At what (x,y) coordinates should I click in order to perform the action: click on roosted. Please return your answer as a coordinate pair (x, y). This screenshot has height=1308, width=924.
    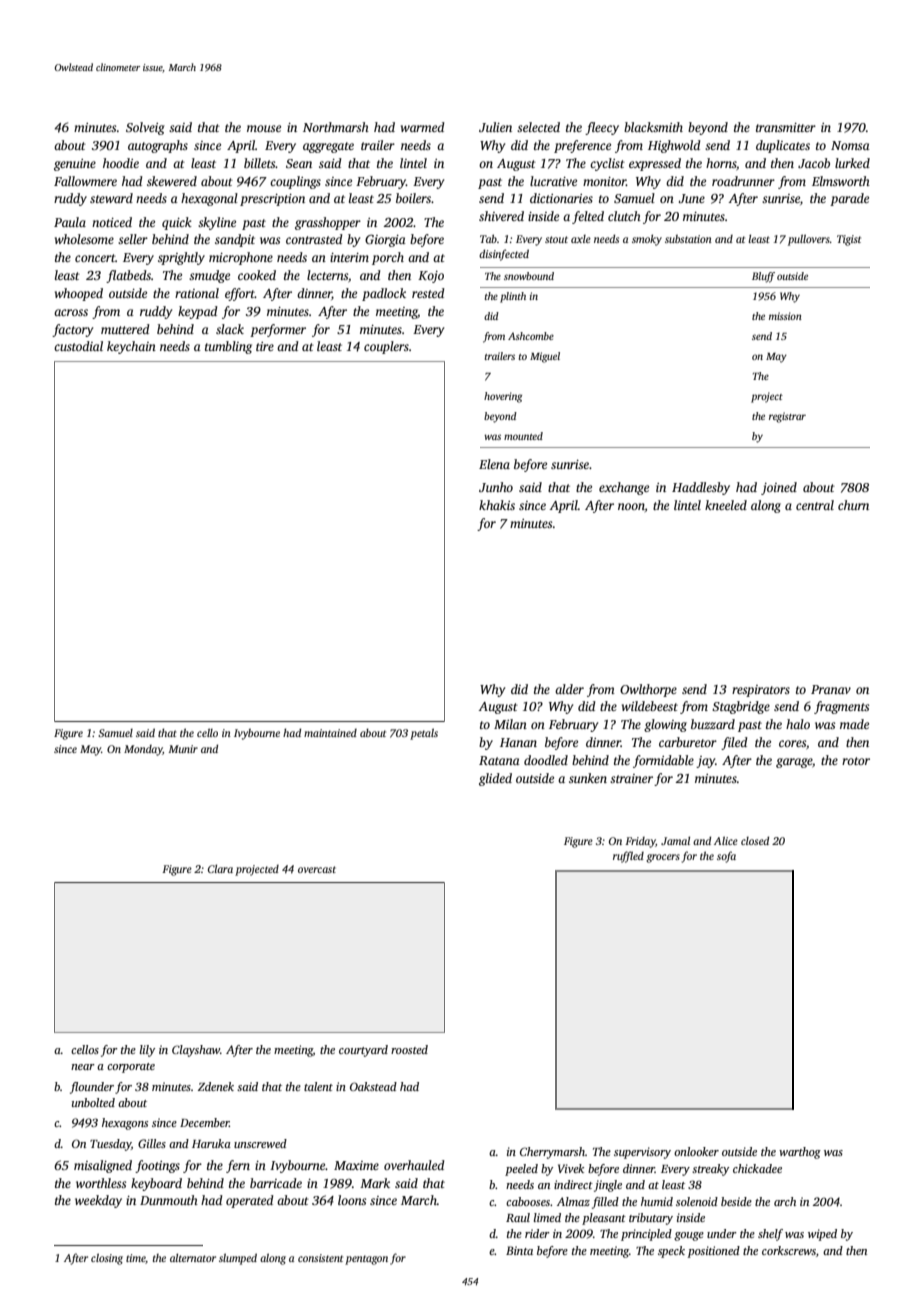
    Looking at the image, I should click on (409, 1049).
